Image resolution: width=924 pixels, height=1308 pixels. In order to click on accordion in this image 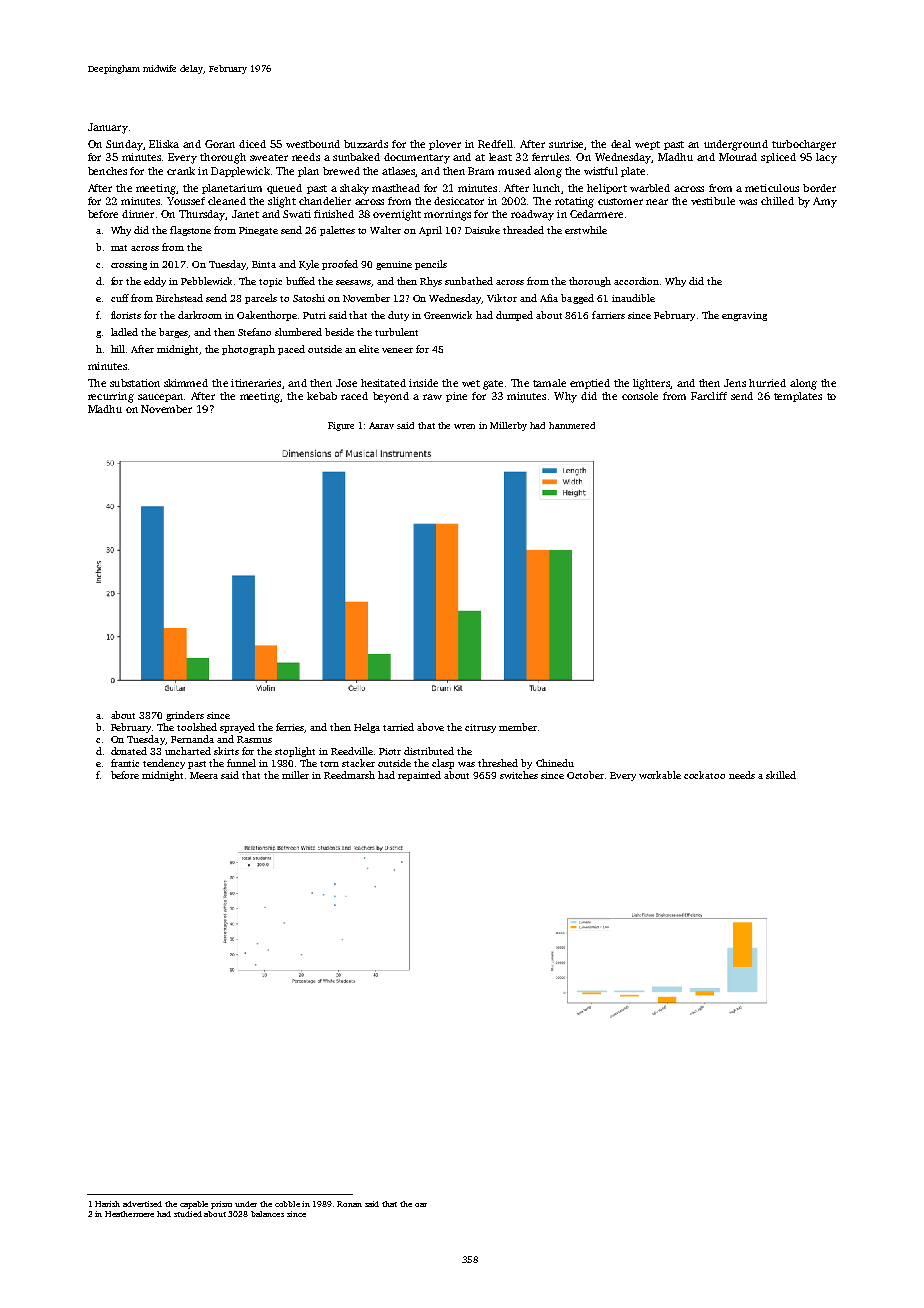, I will do `click(636, 281)`.
